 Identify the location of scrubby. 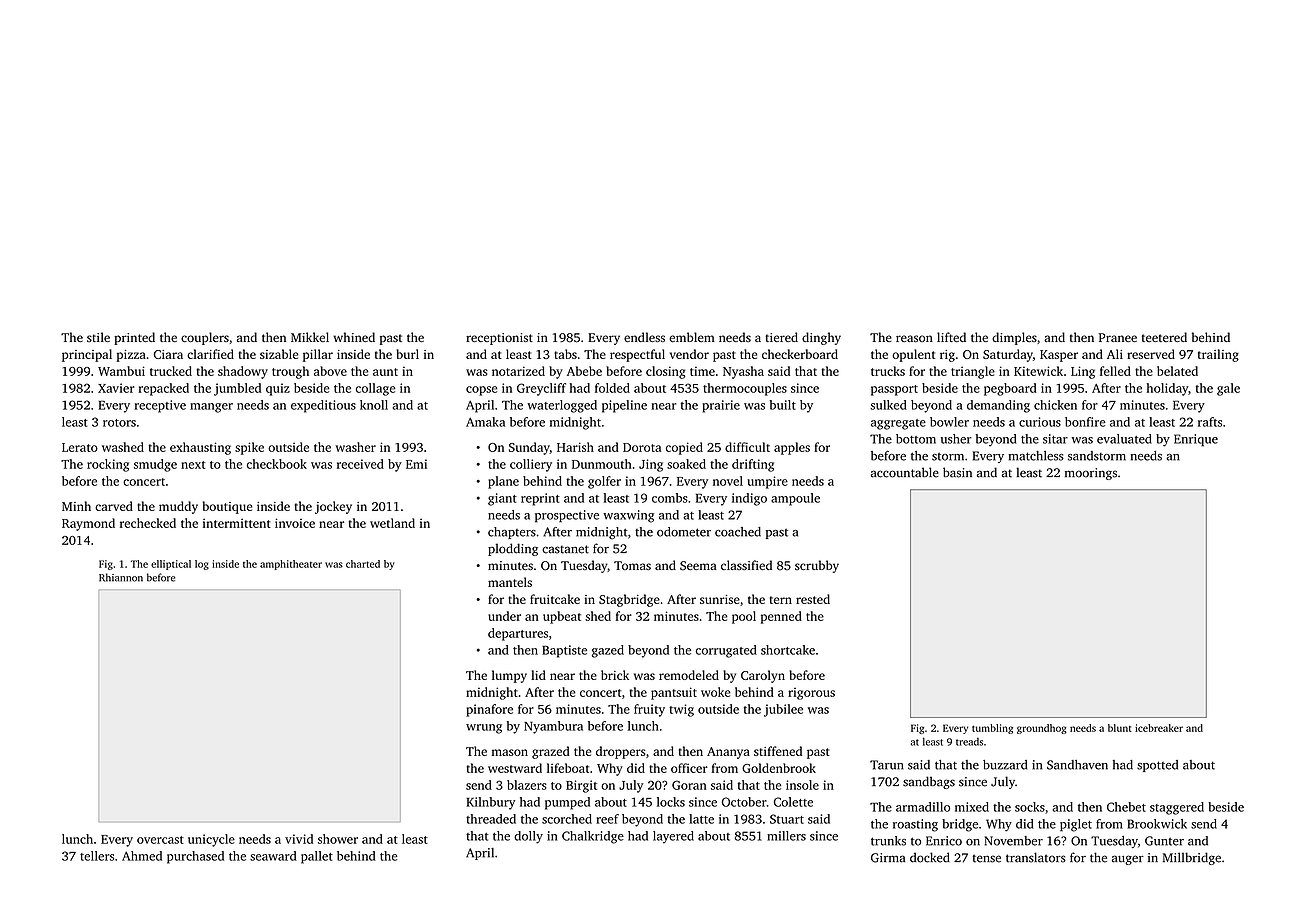
(817, 566).
